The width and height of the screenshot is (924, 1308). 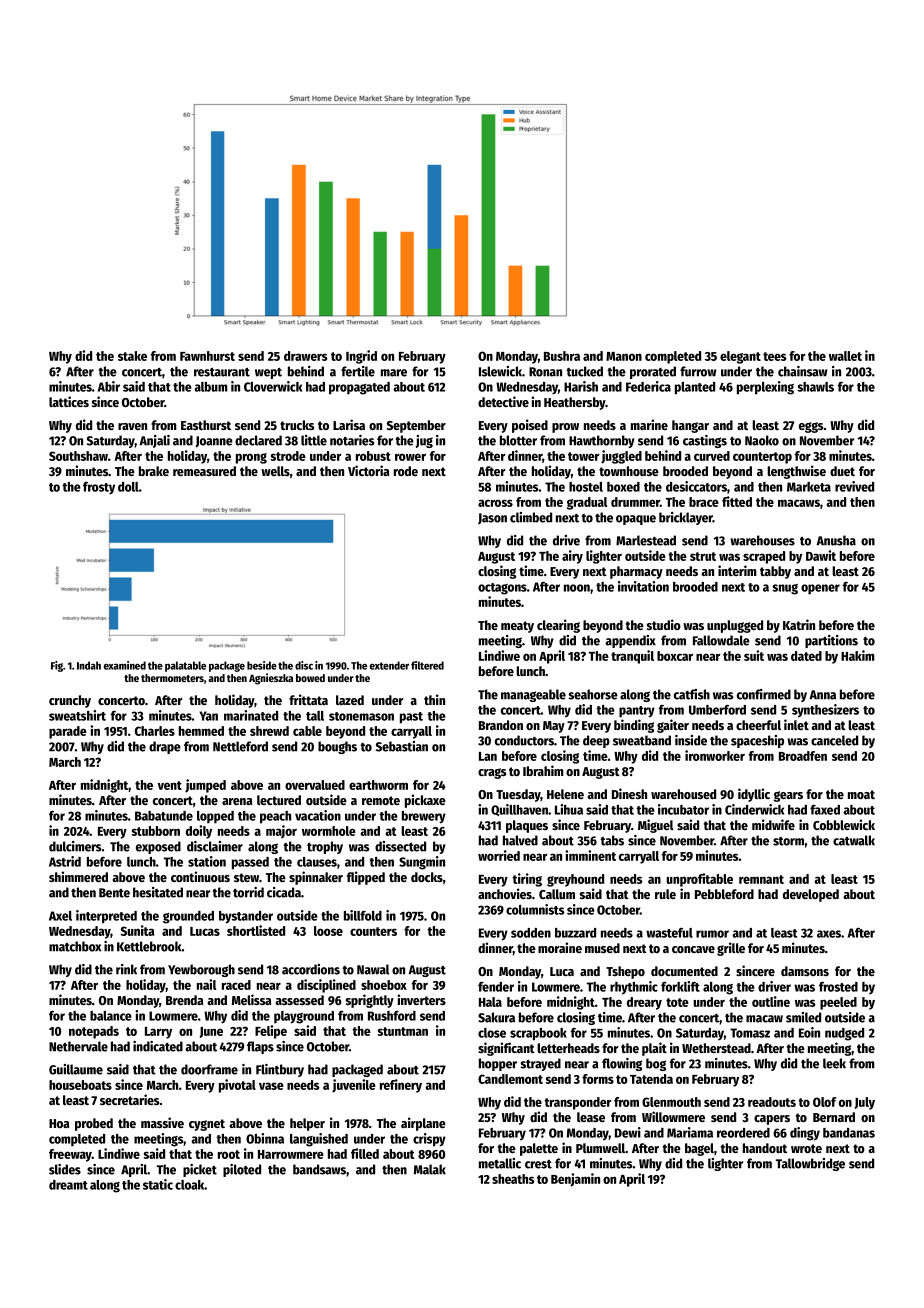 What do you see at coordinates (533, 695) in the screenshot?
I see `manageable` at bounding box center [533, 695].
